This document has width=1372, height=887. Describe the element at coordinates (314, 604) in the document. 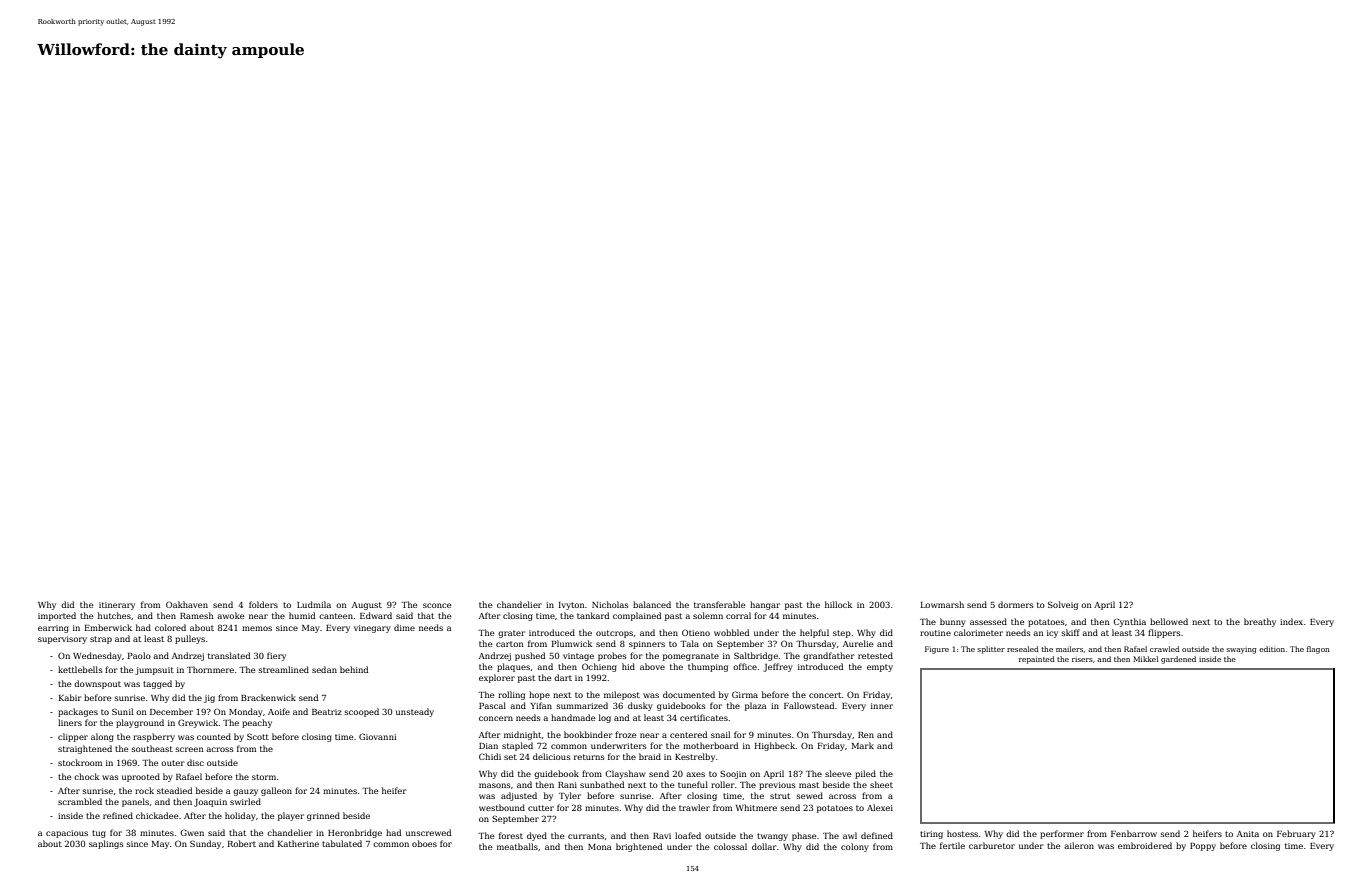

I see `Ludmila` at that location.
